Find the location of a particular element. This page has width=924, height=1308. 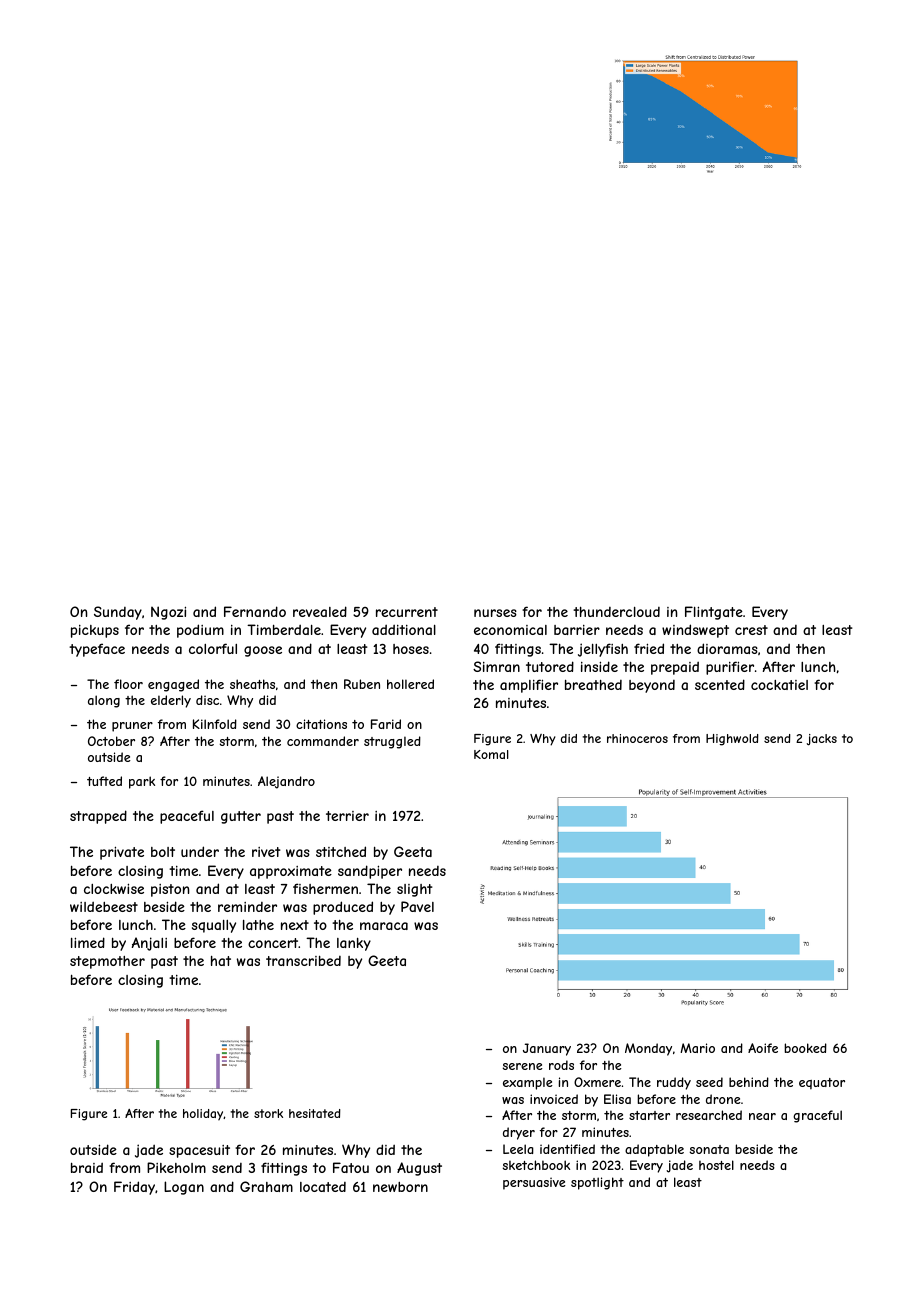

Graham is located at coordinates (266, 1186).
